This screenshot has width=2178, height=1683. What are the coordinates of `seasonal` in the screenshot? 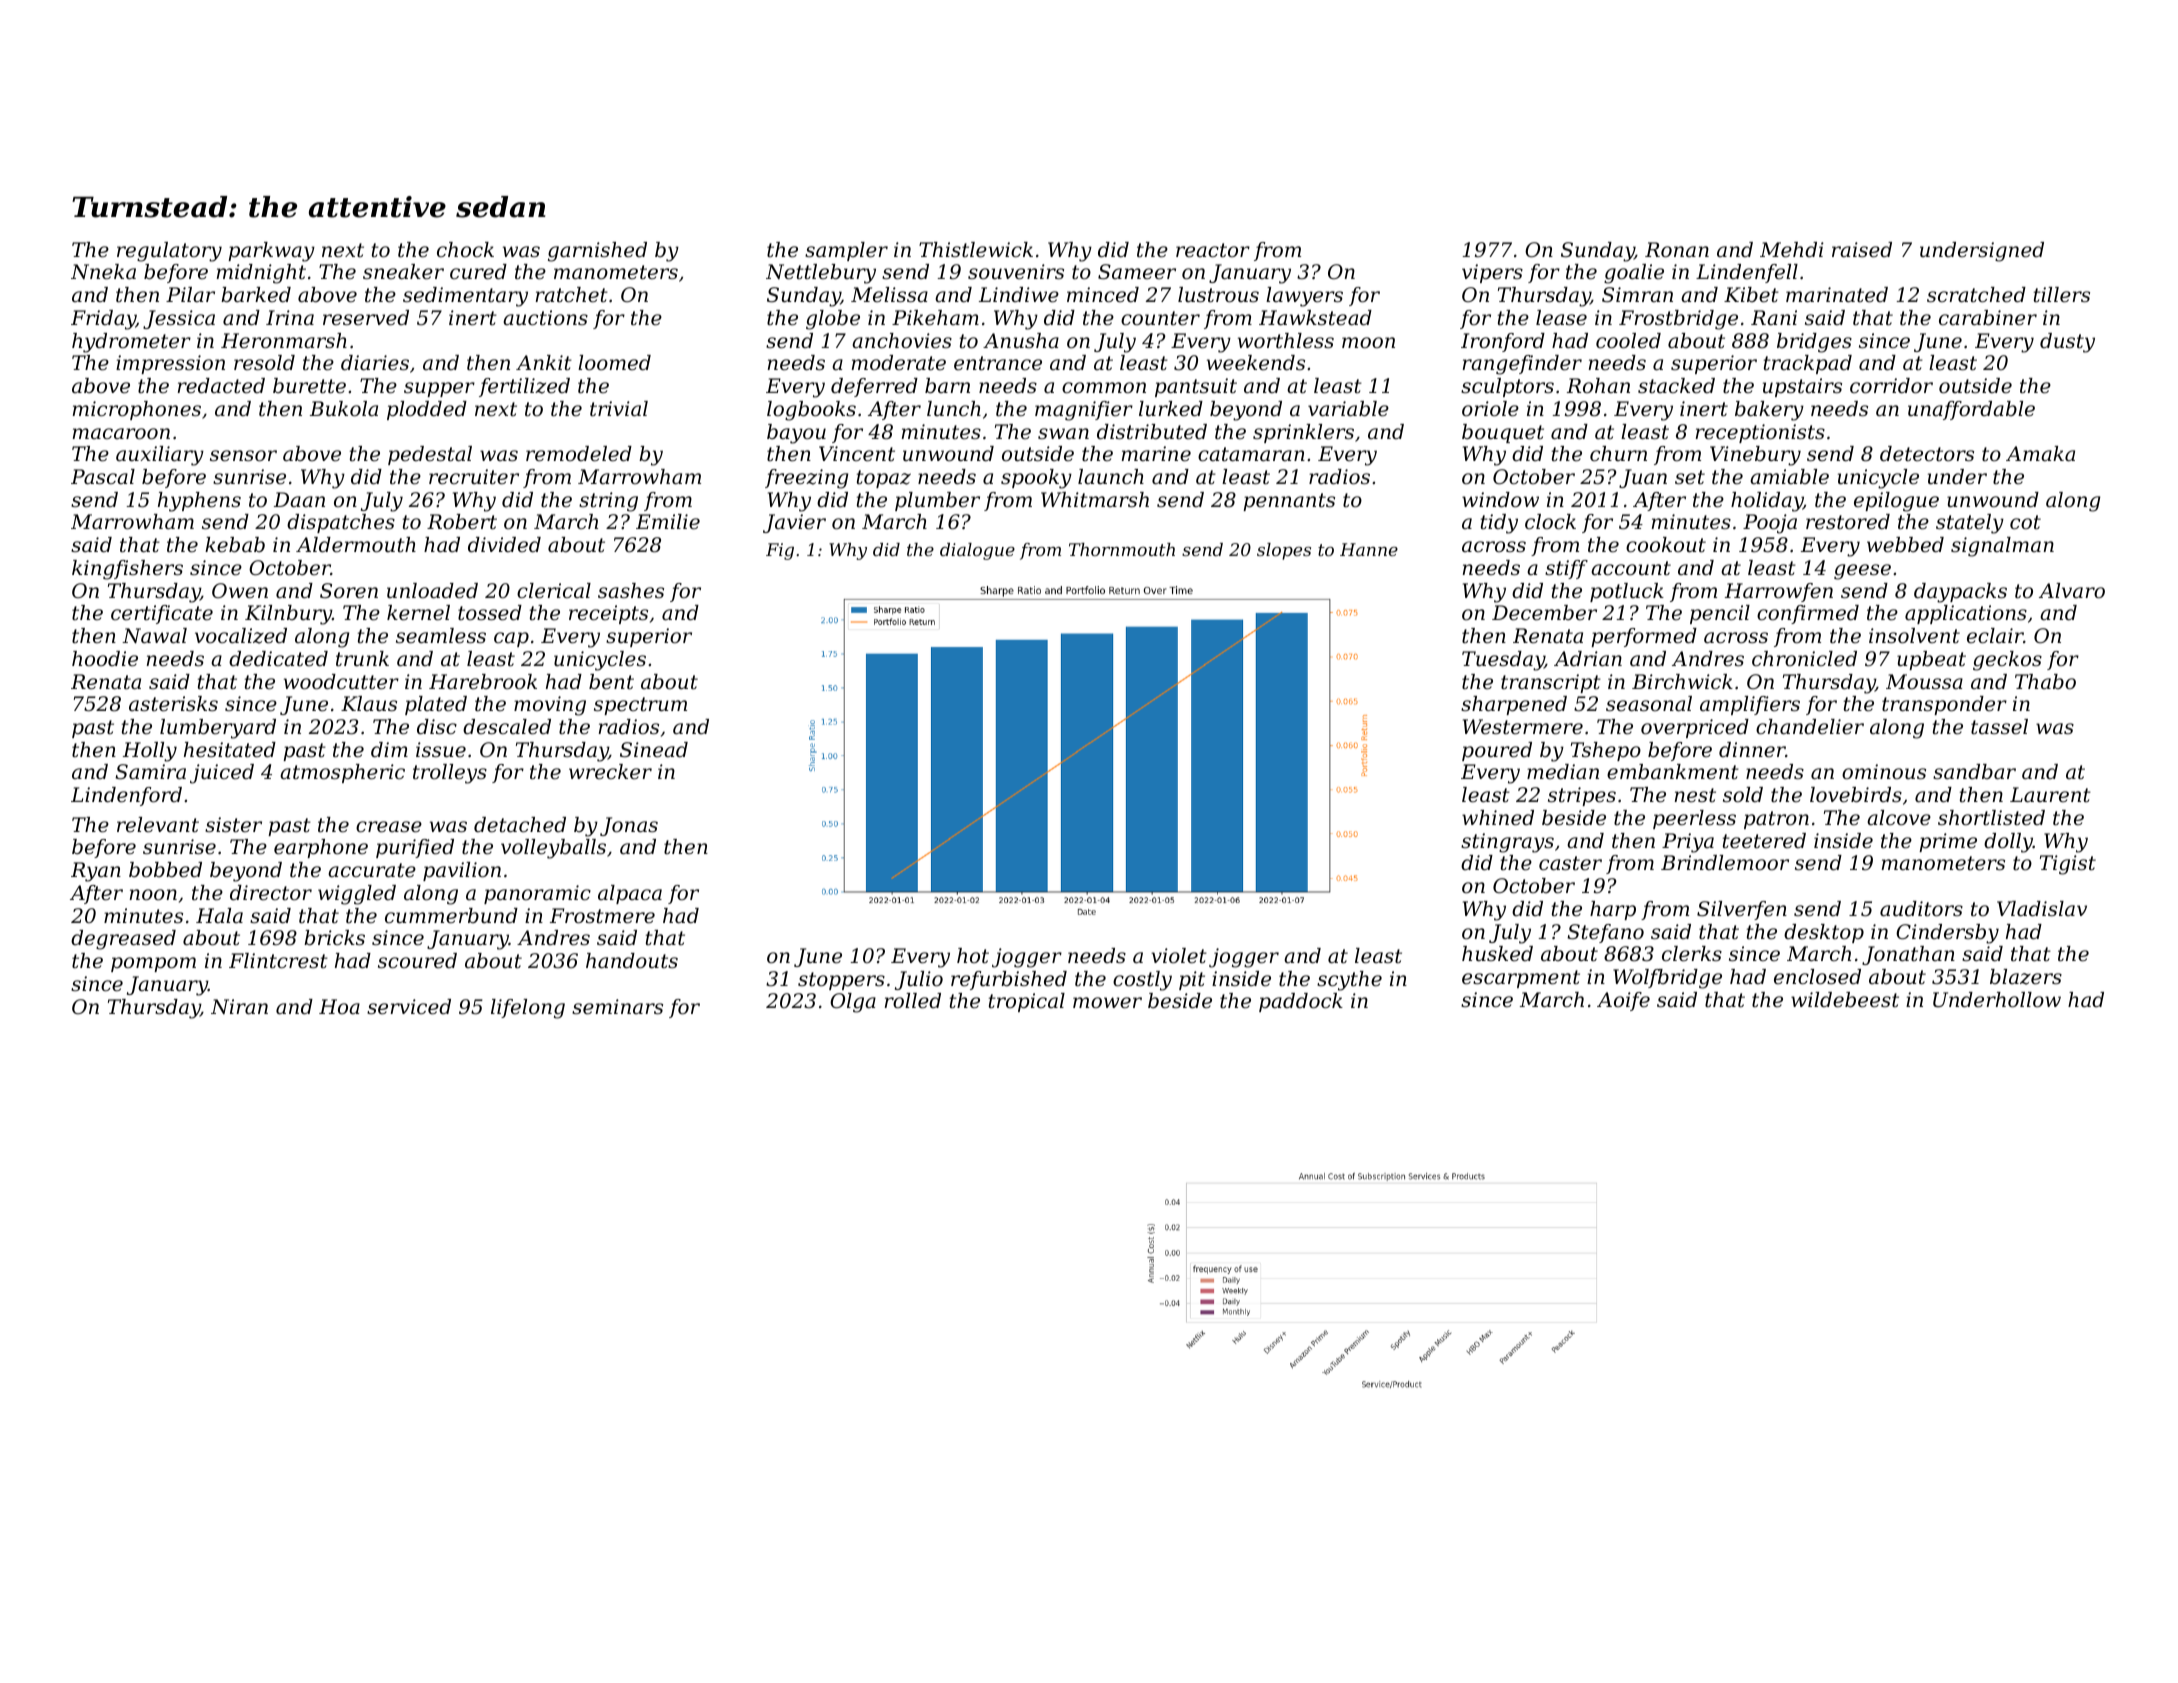 It's located at (1649, 704).
